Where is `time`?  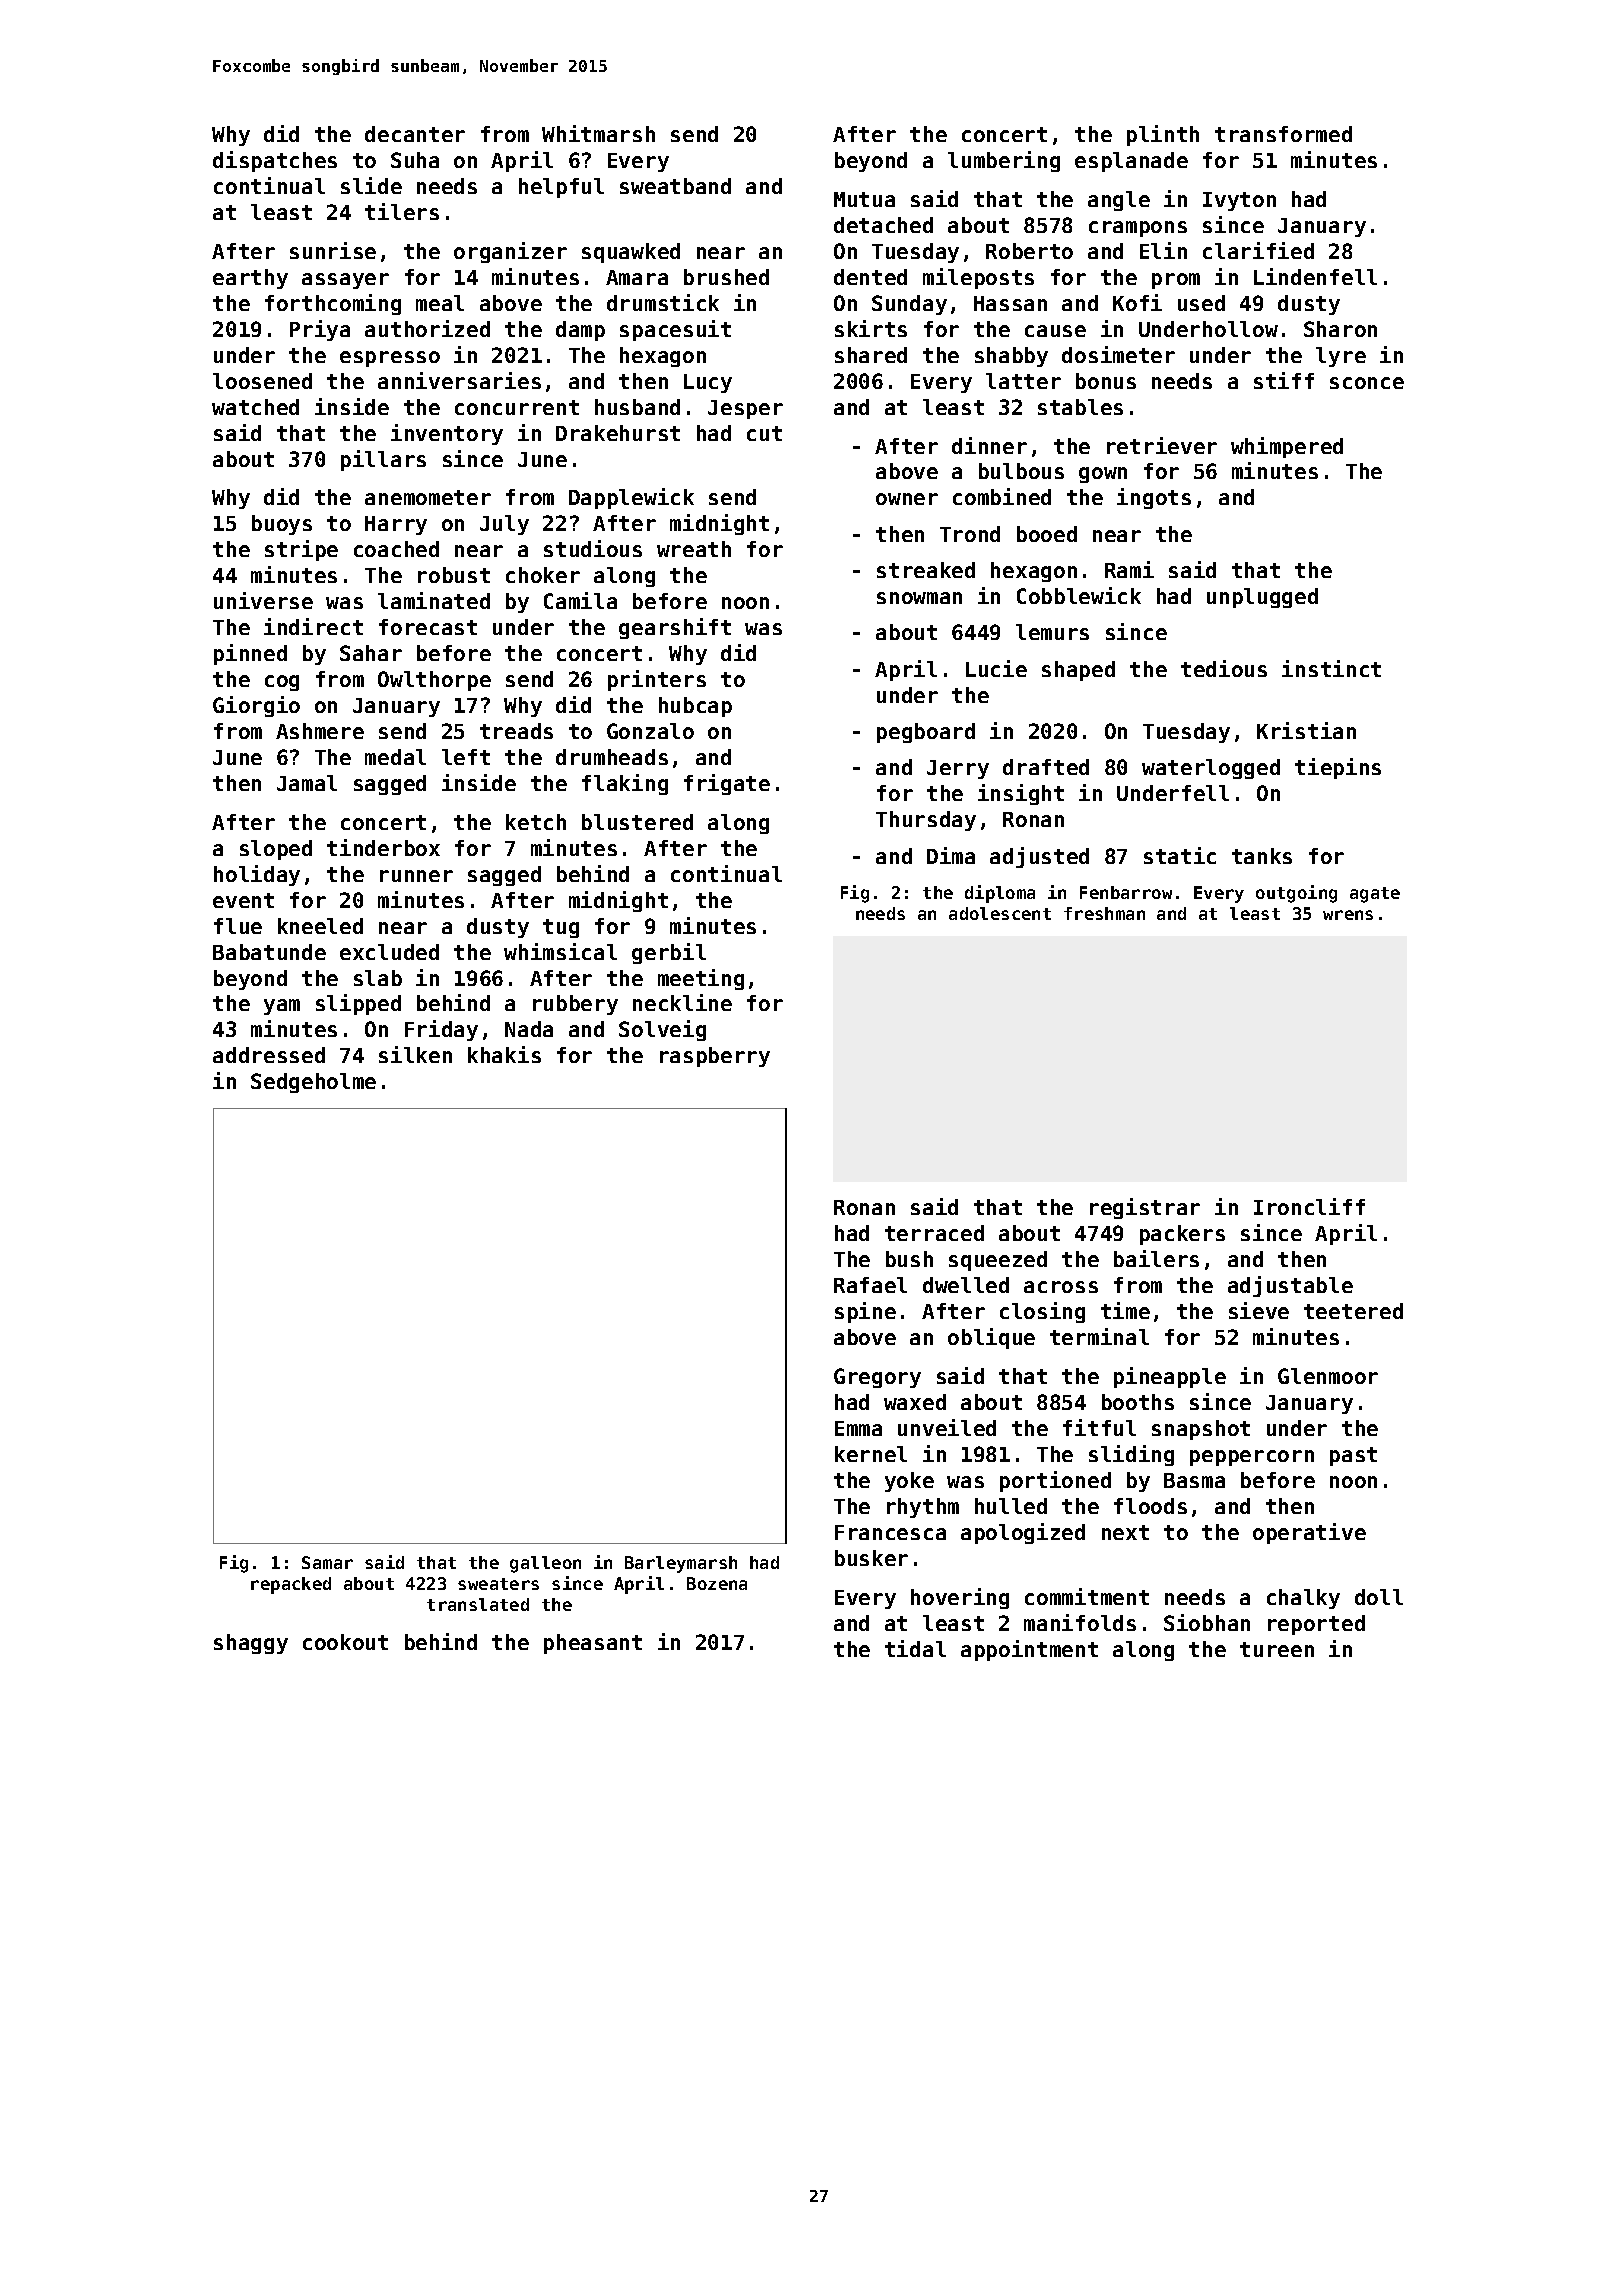
time is located at coordinates (1125, 1310).
